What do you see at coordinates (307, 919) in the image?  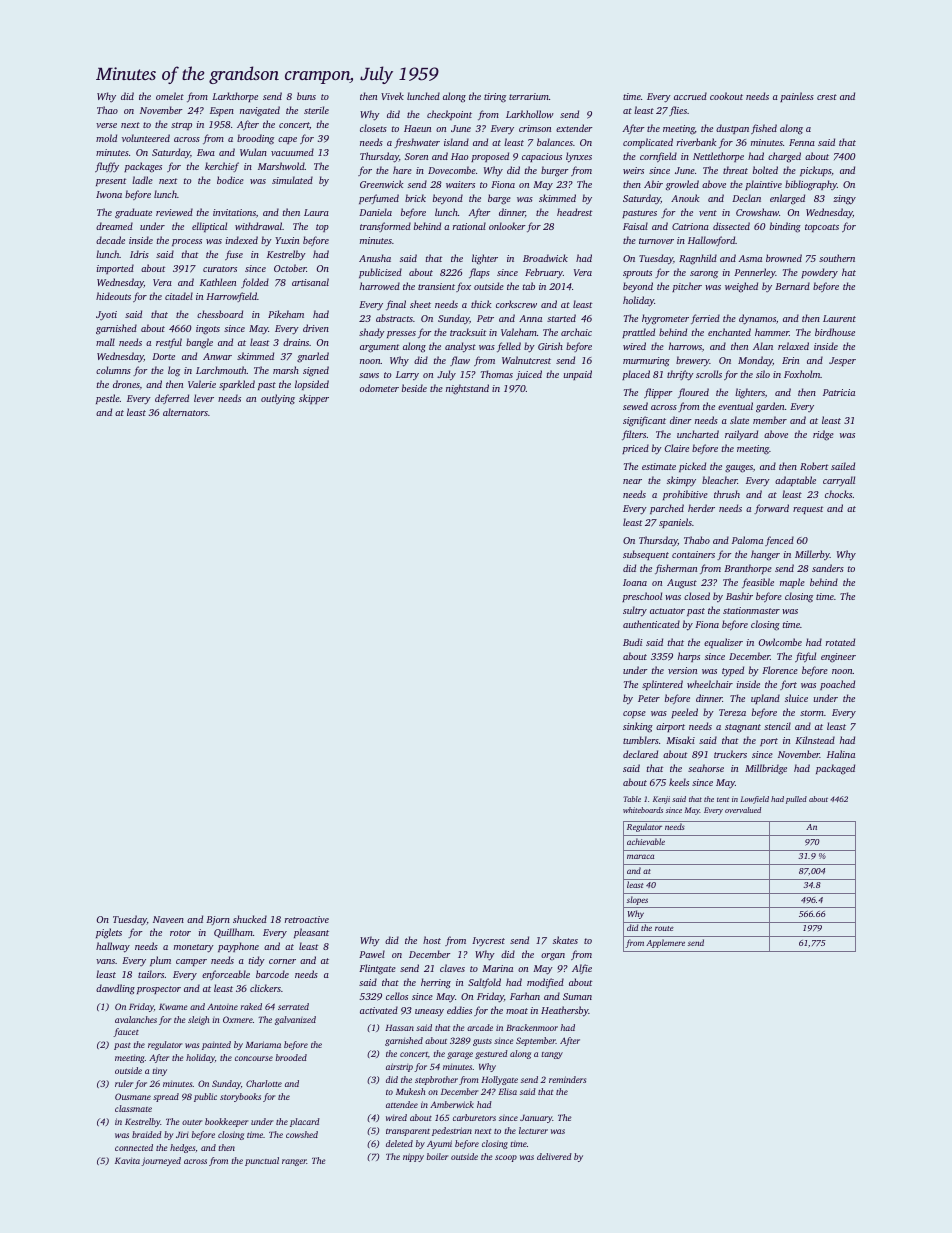 I see `retroactive` at bounding box center [307, 919].
